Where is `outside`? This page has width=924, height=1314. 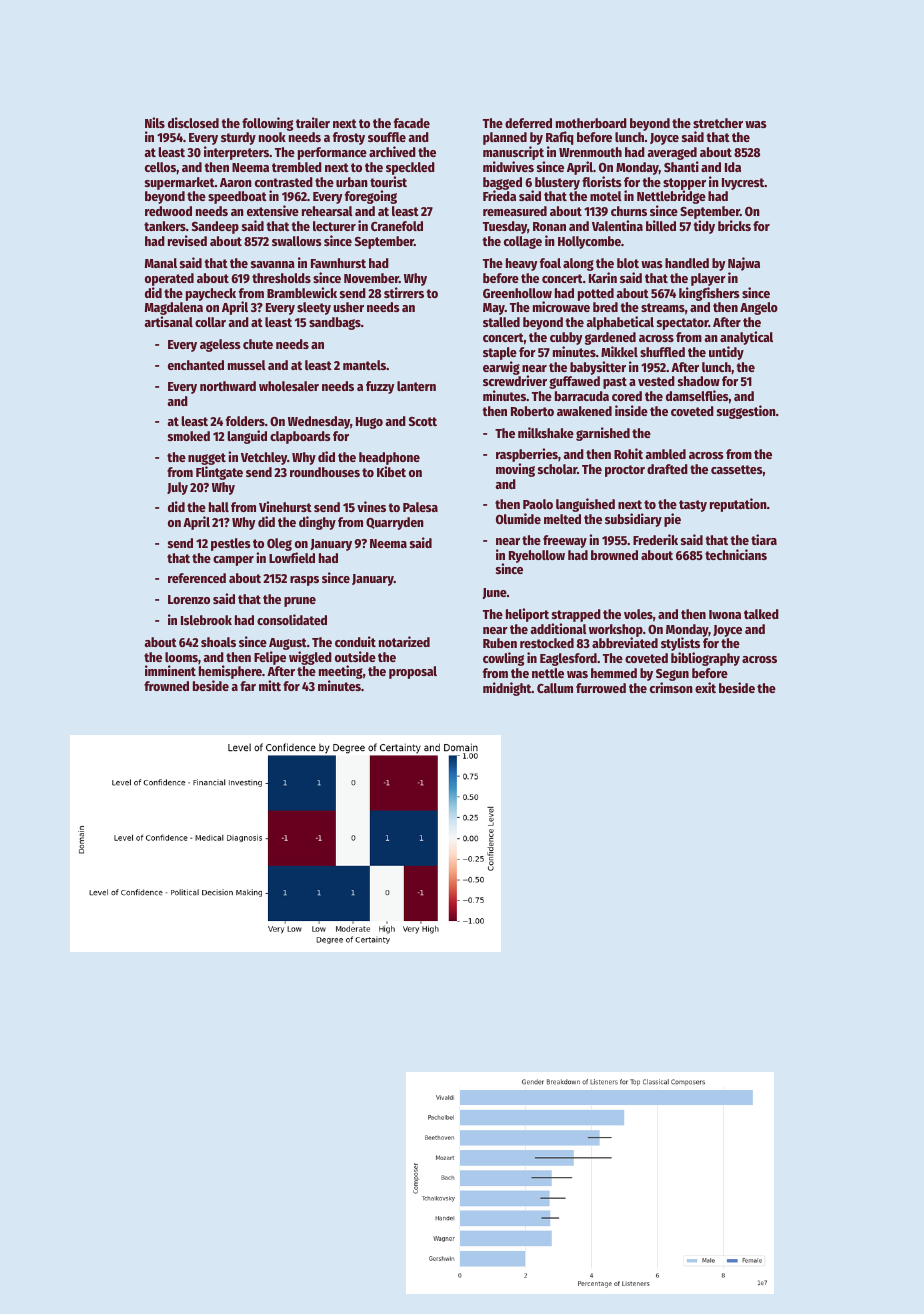 outside is located at coordinates (355, 656).
